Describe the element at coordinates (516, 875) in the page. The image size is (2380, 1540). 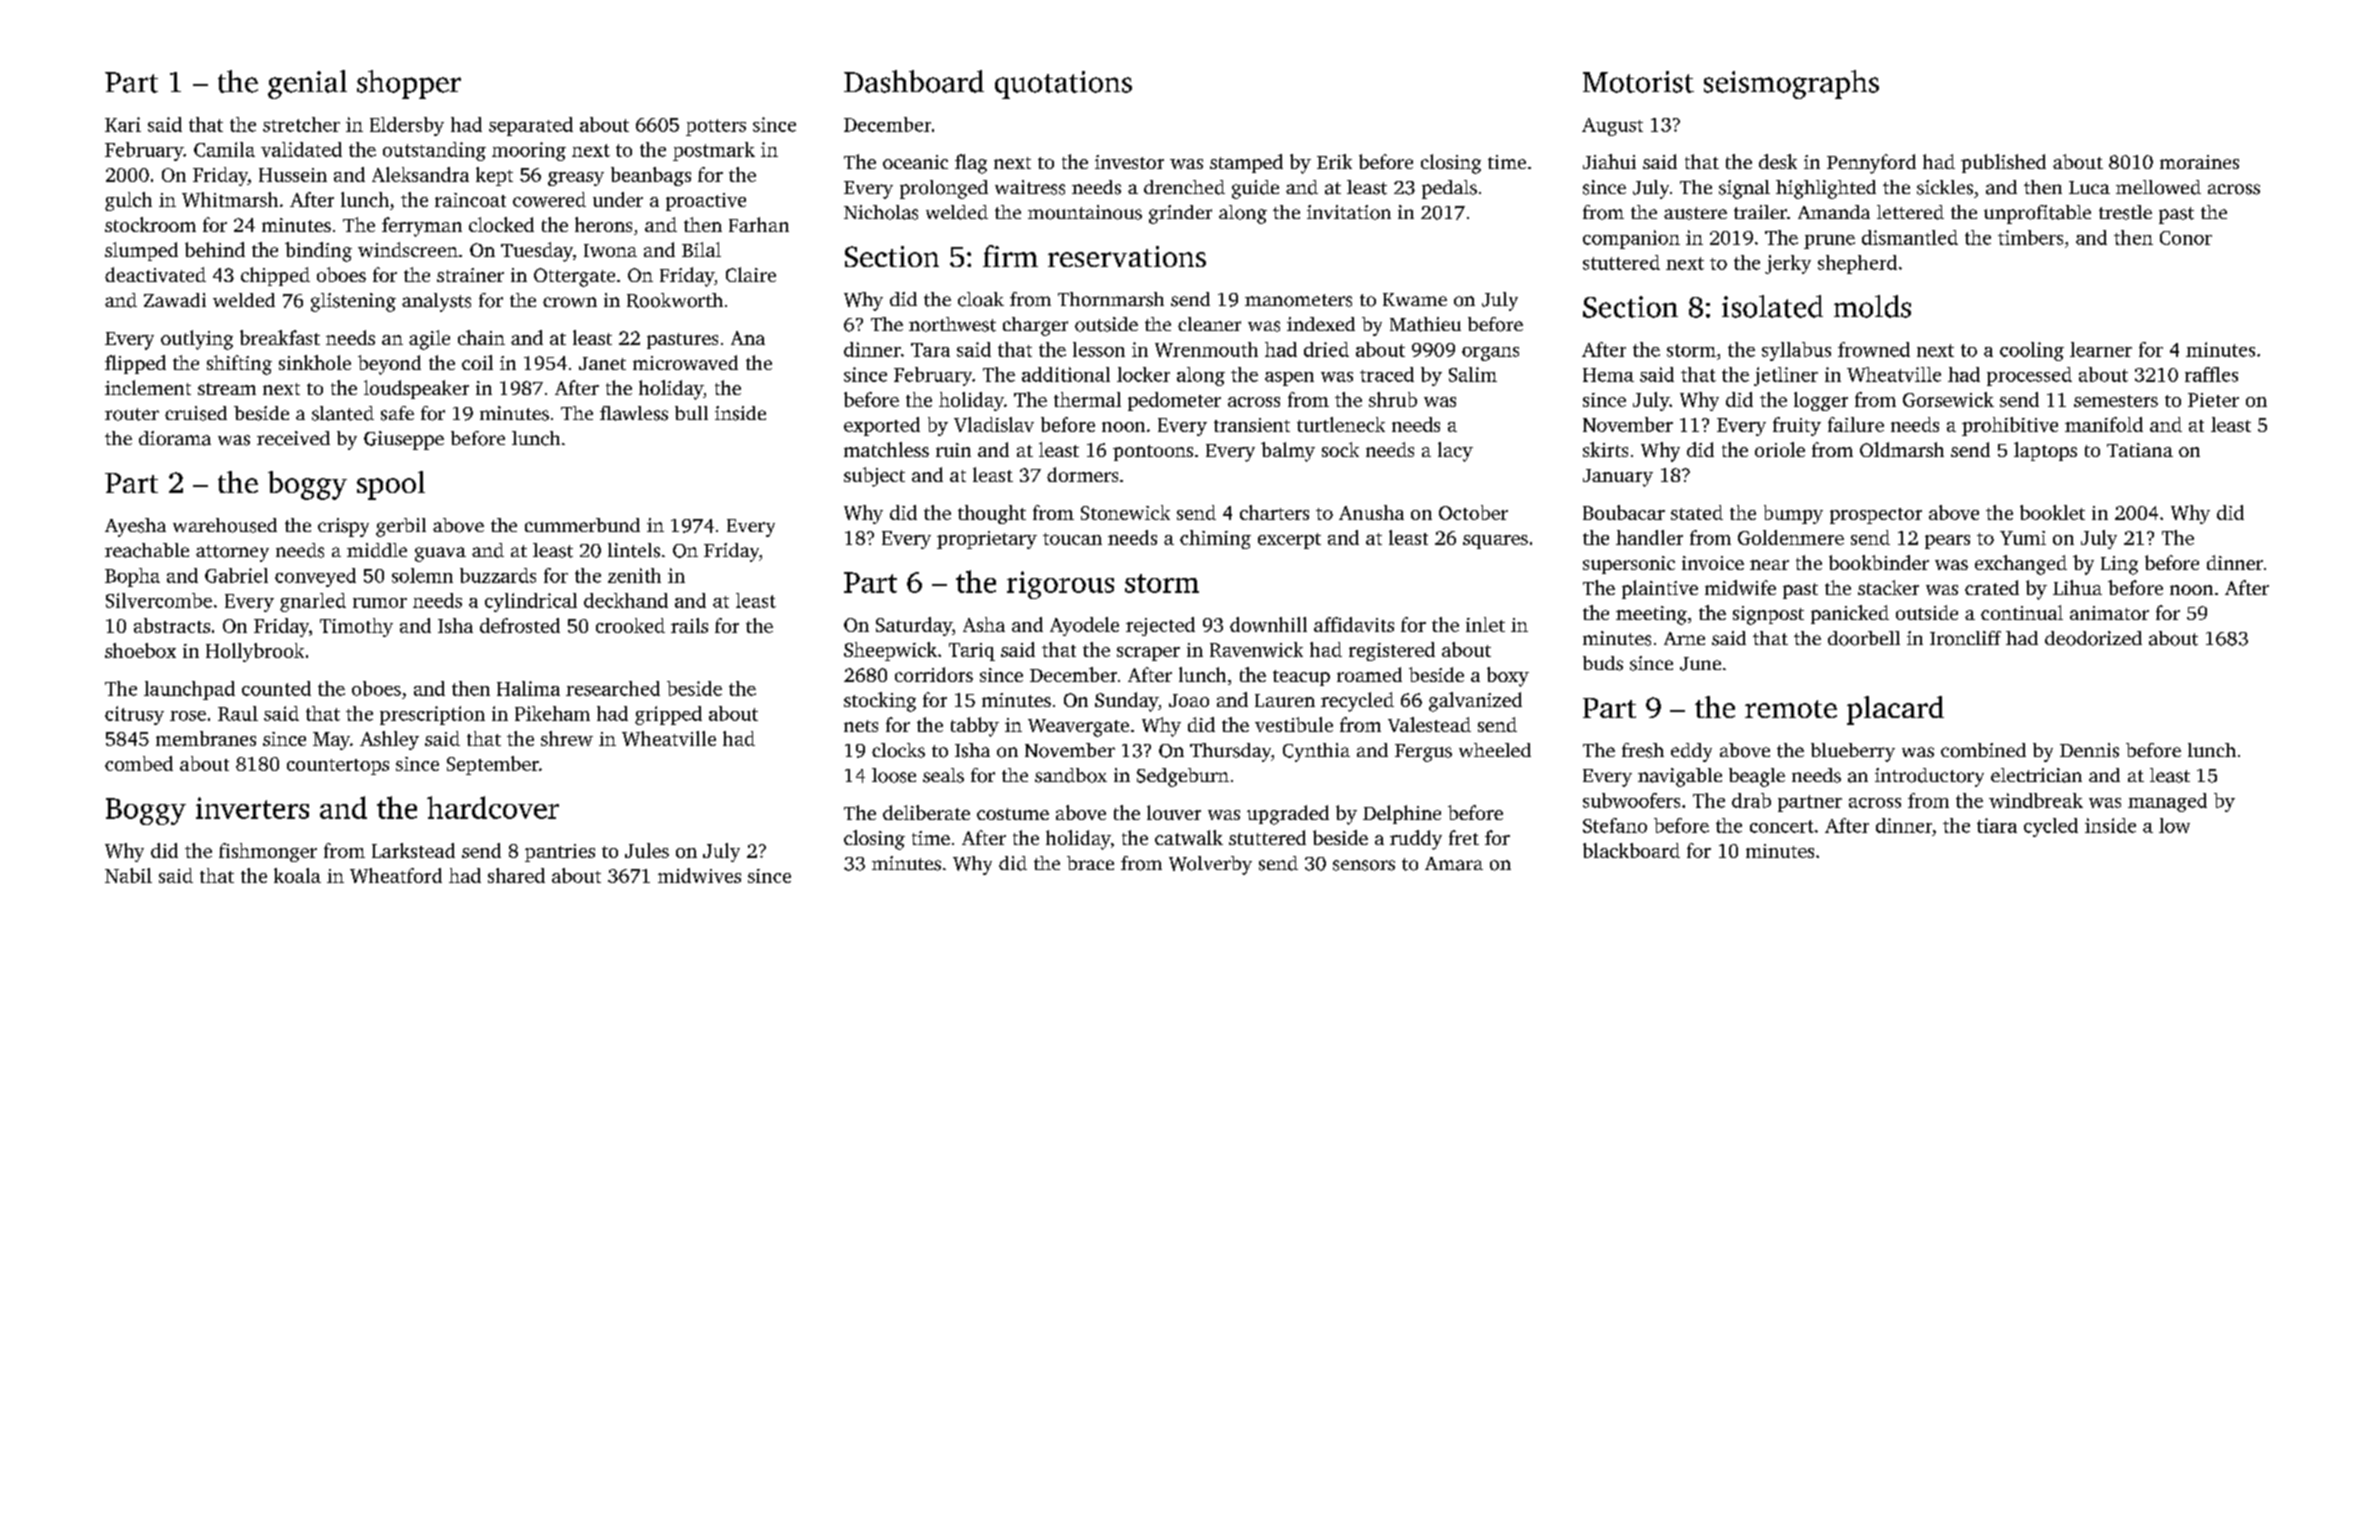
I see `shared` at that location.
